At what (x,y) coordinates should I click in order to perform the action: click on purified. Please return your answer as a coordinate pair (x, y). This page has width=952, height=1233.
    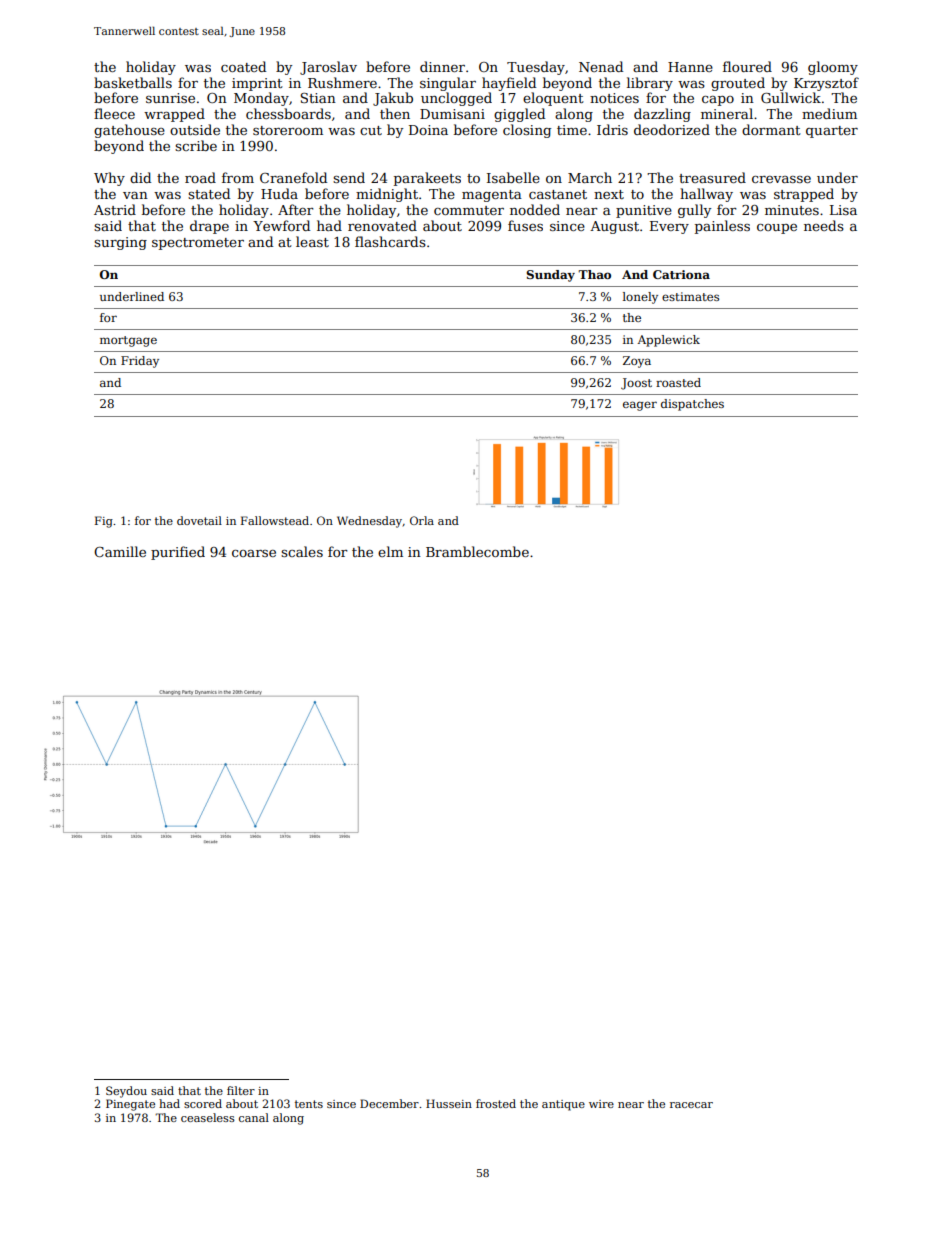
    Looking at the image, I should click on (178, 553).
